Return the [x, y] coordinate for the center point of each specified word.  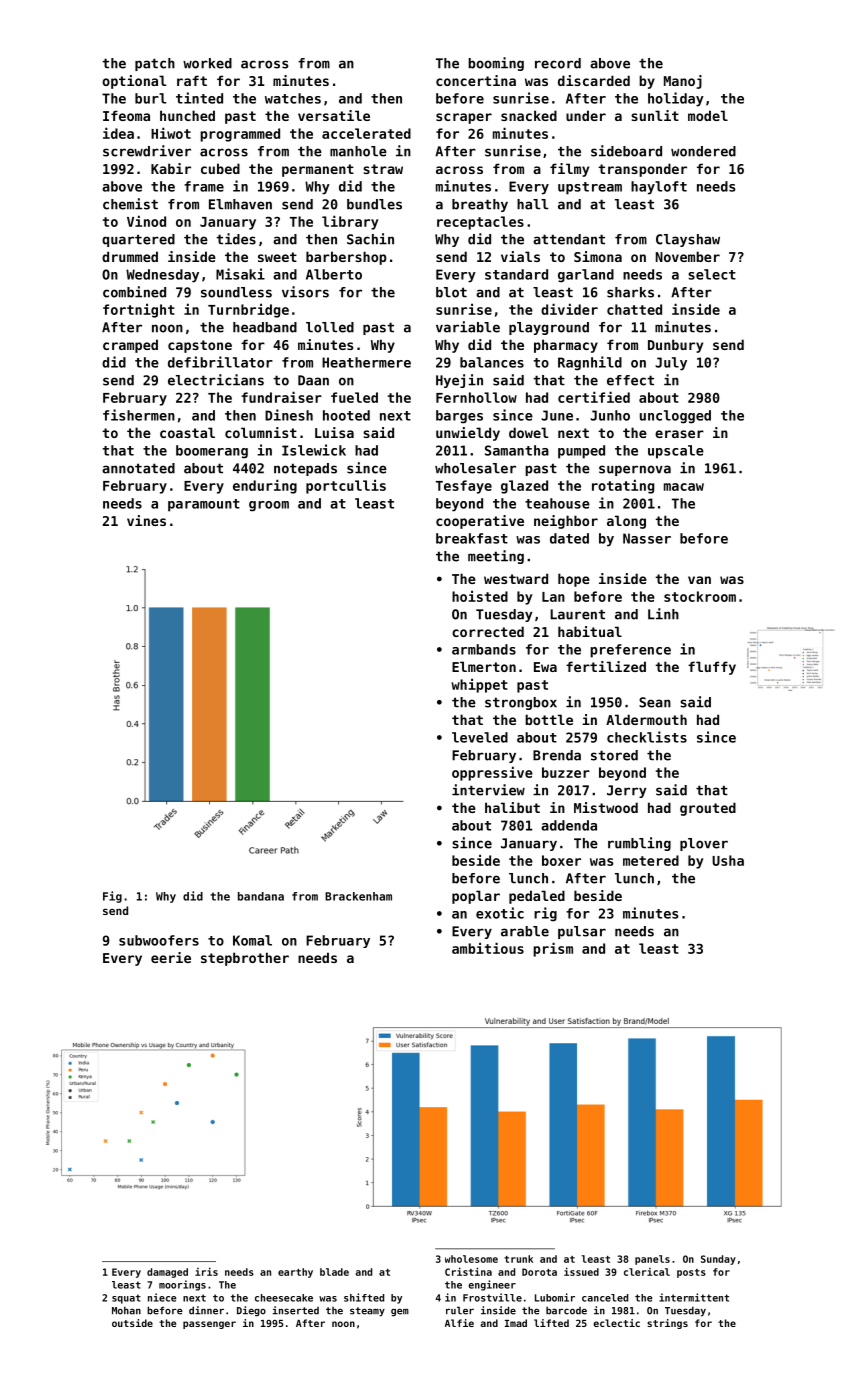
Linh [663, 614]
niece [162, 1297]
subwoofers [159, 940]
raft [192, 80]
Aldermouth [646, 719]
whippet [479, 685]
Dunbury [675, 346]
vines [146, 520]
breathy [480, 205]
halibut [512, 807]
